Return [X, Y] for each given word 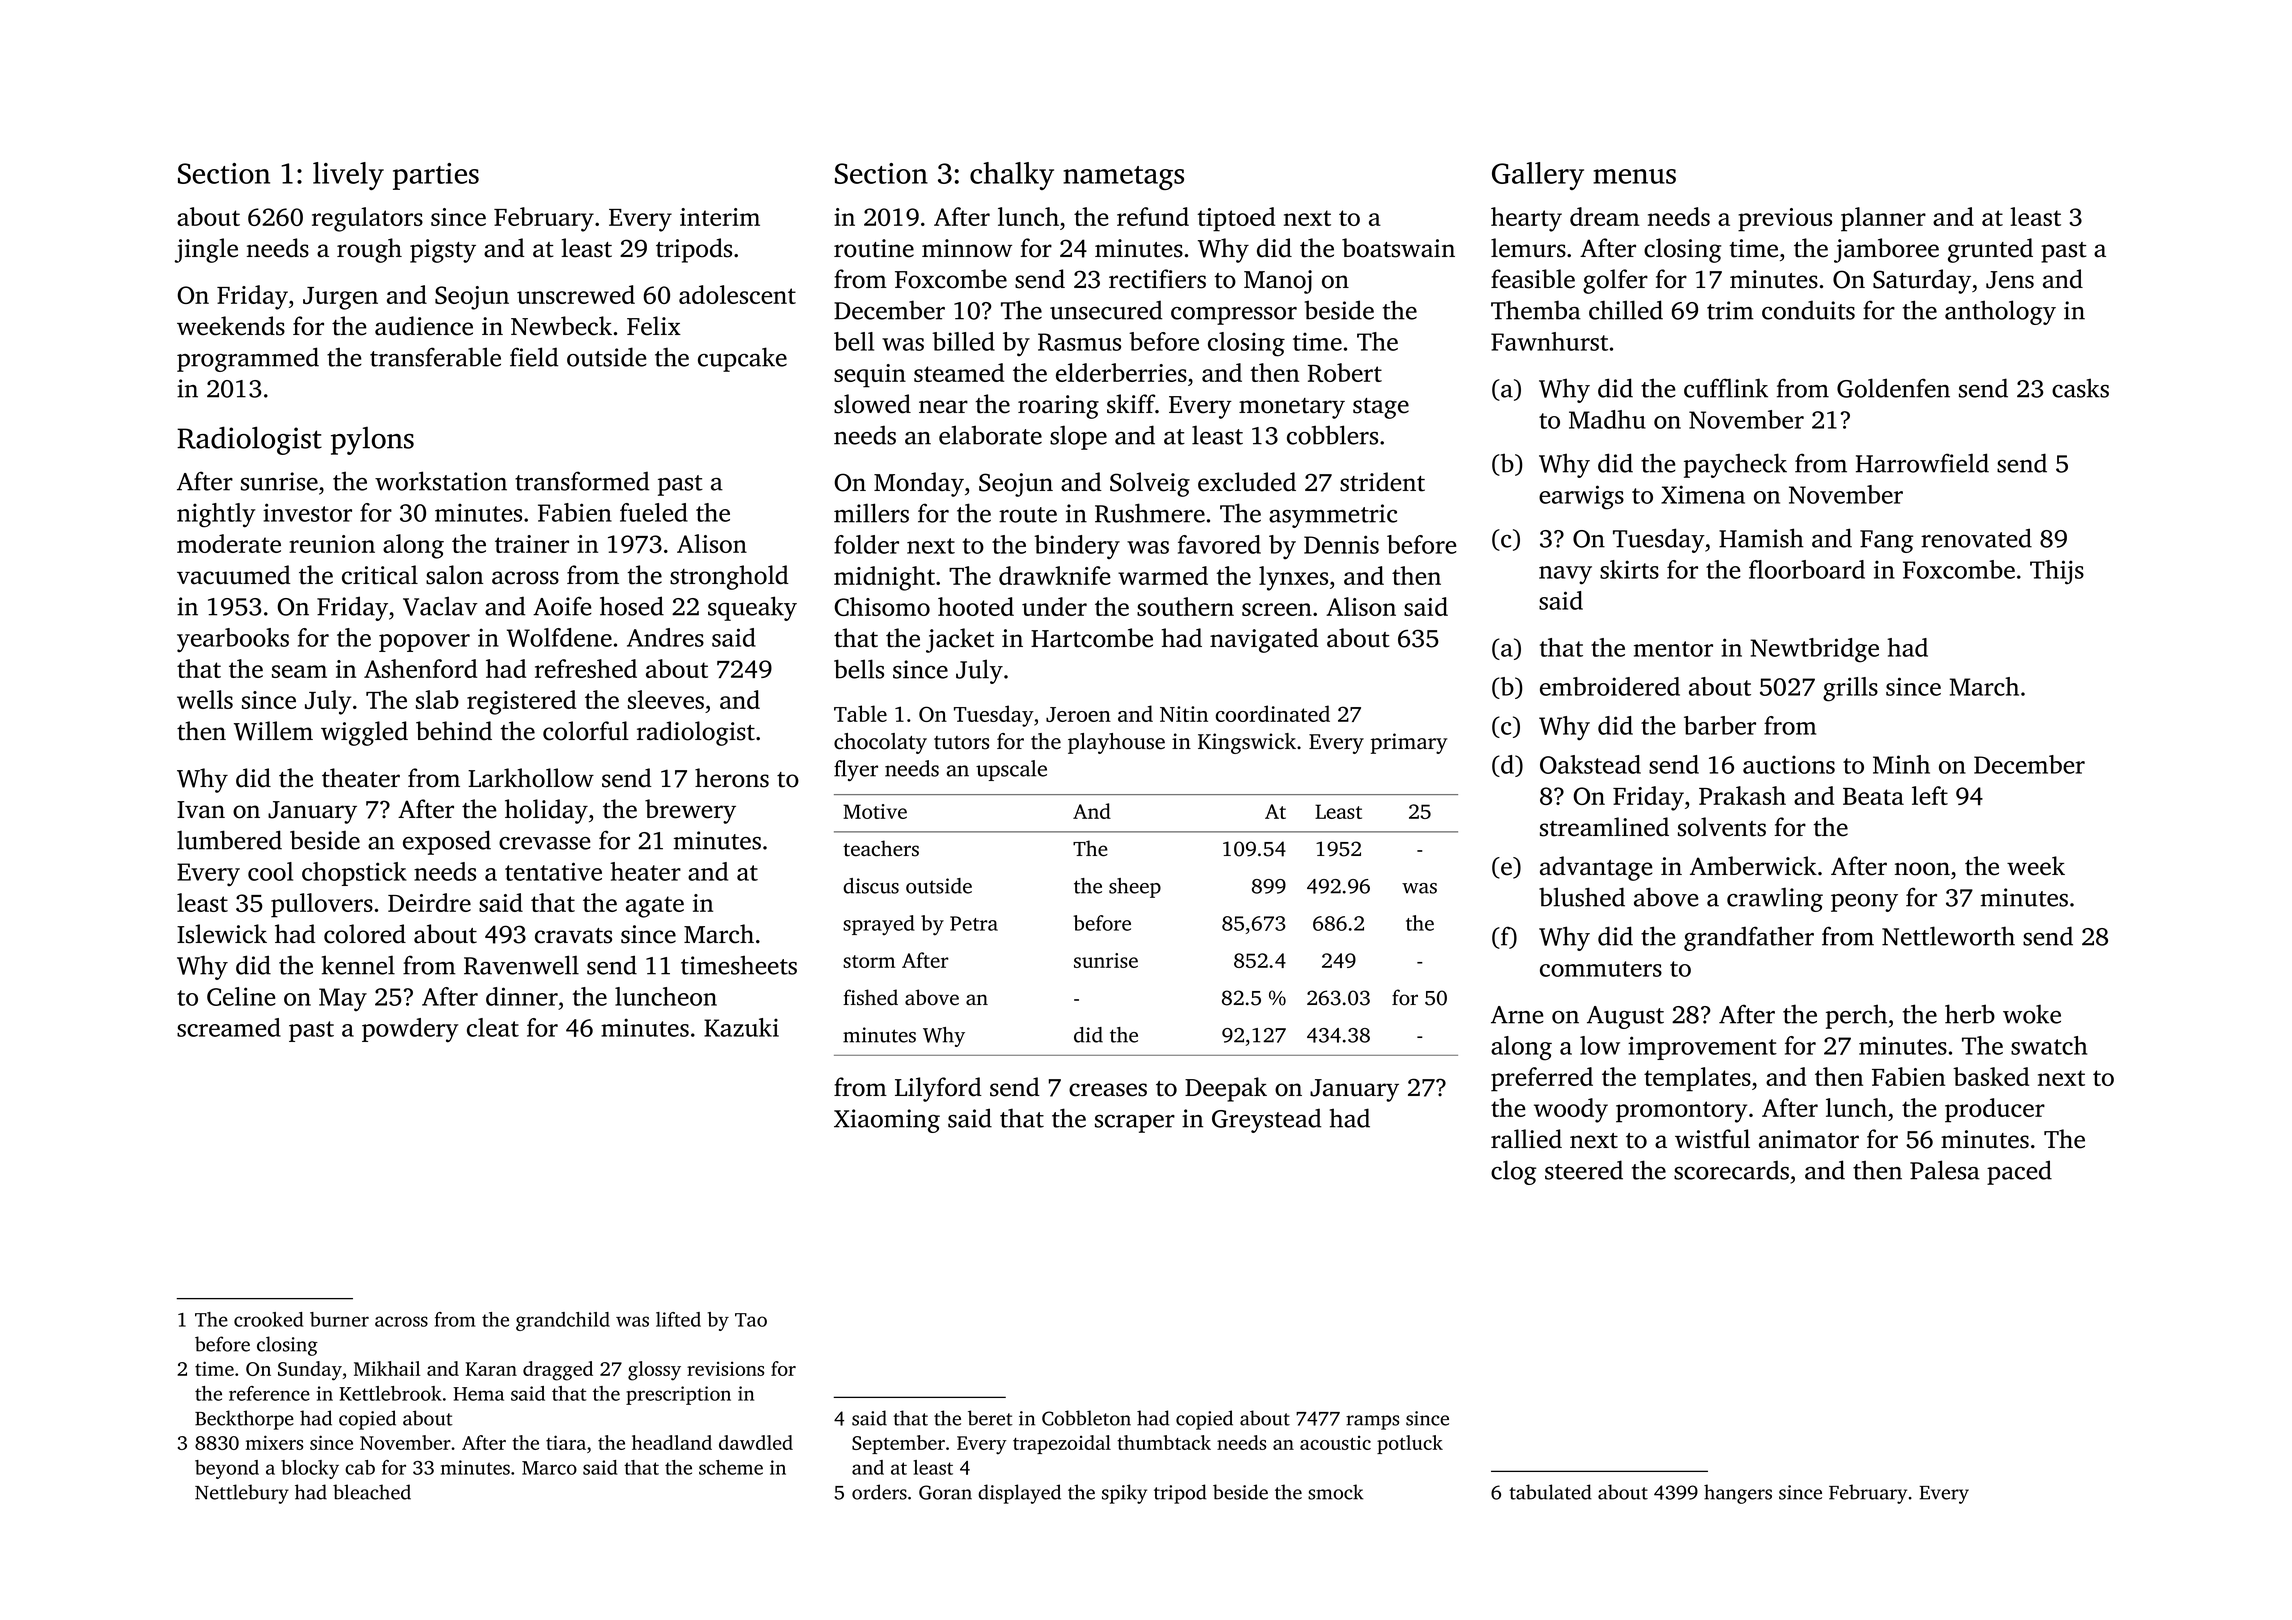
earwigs [1581, 497]
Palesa [1945, 1170]
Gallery [1538, 176]
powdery [410, 1030]
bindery [1077, 547]
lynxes [1293, 578]
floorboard [1807, 569]
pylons [372, 440]
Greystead [1266, 1120]
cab [360, 1467]
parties [436, 176]
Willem [273, 731]
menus [1634, 176]
